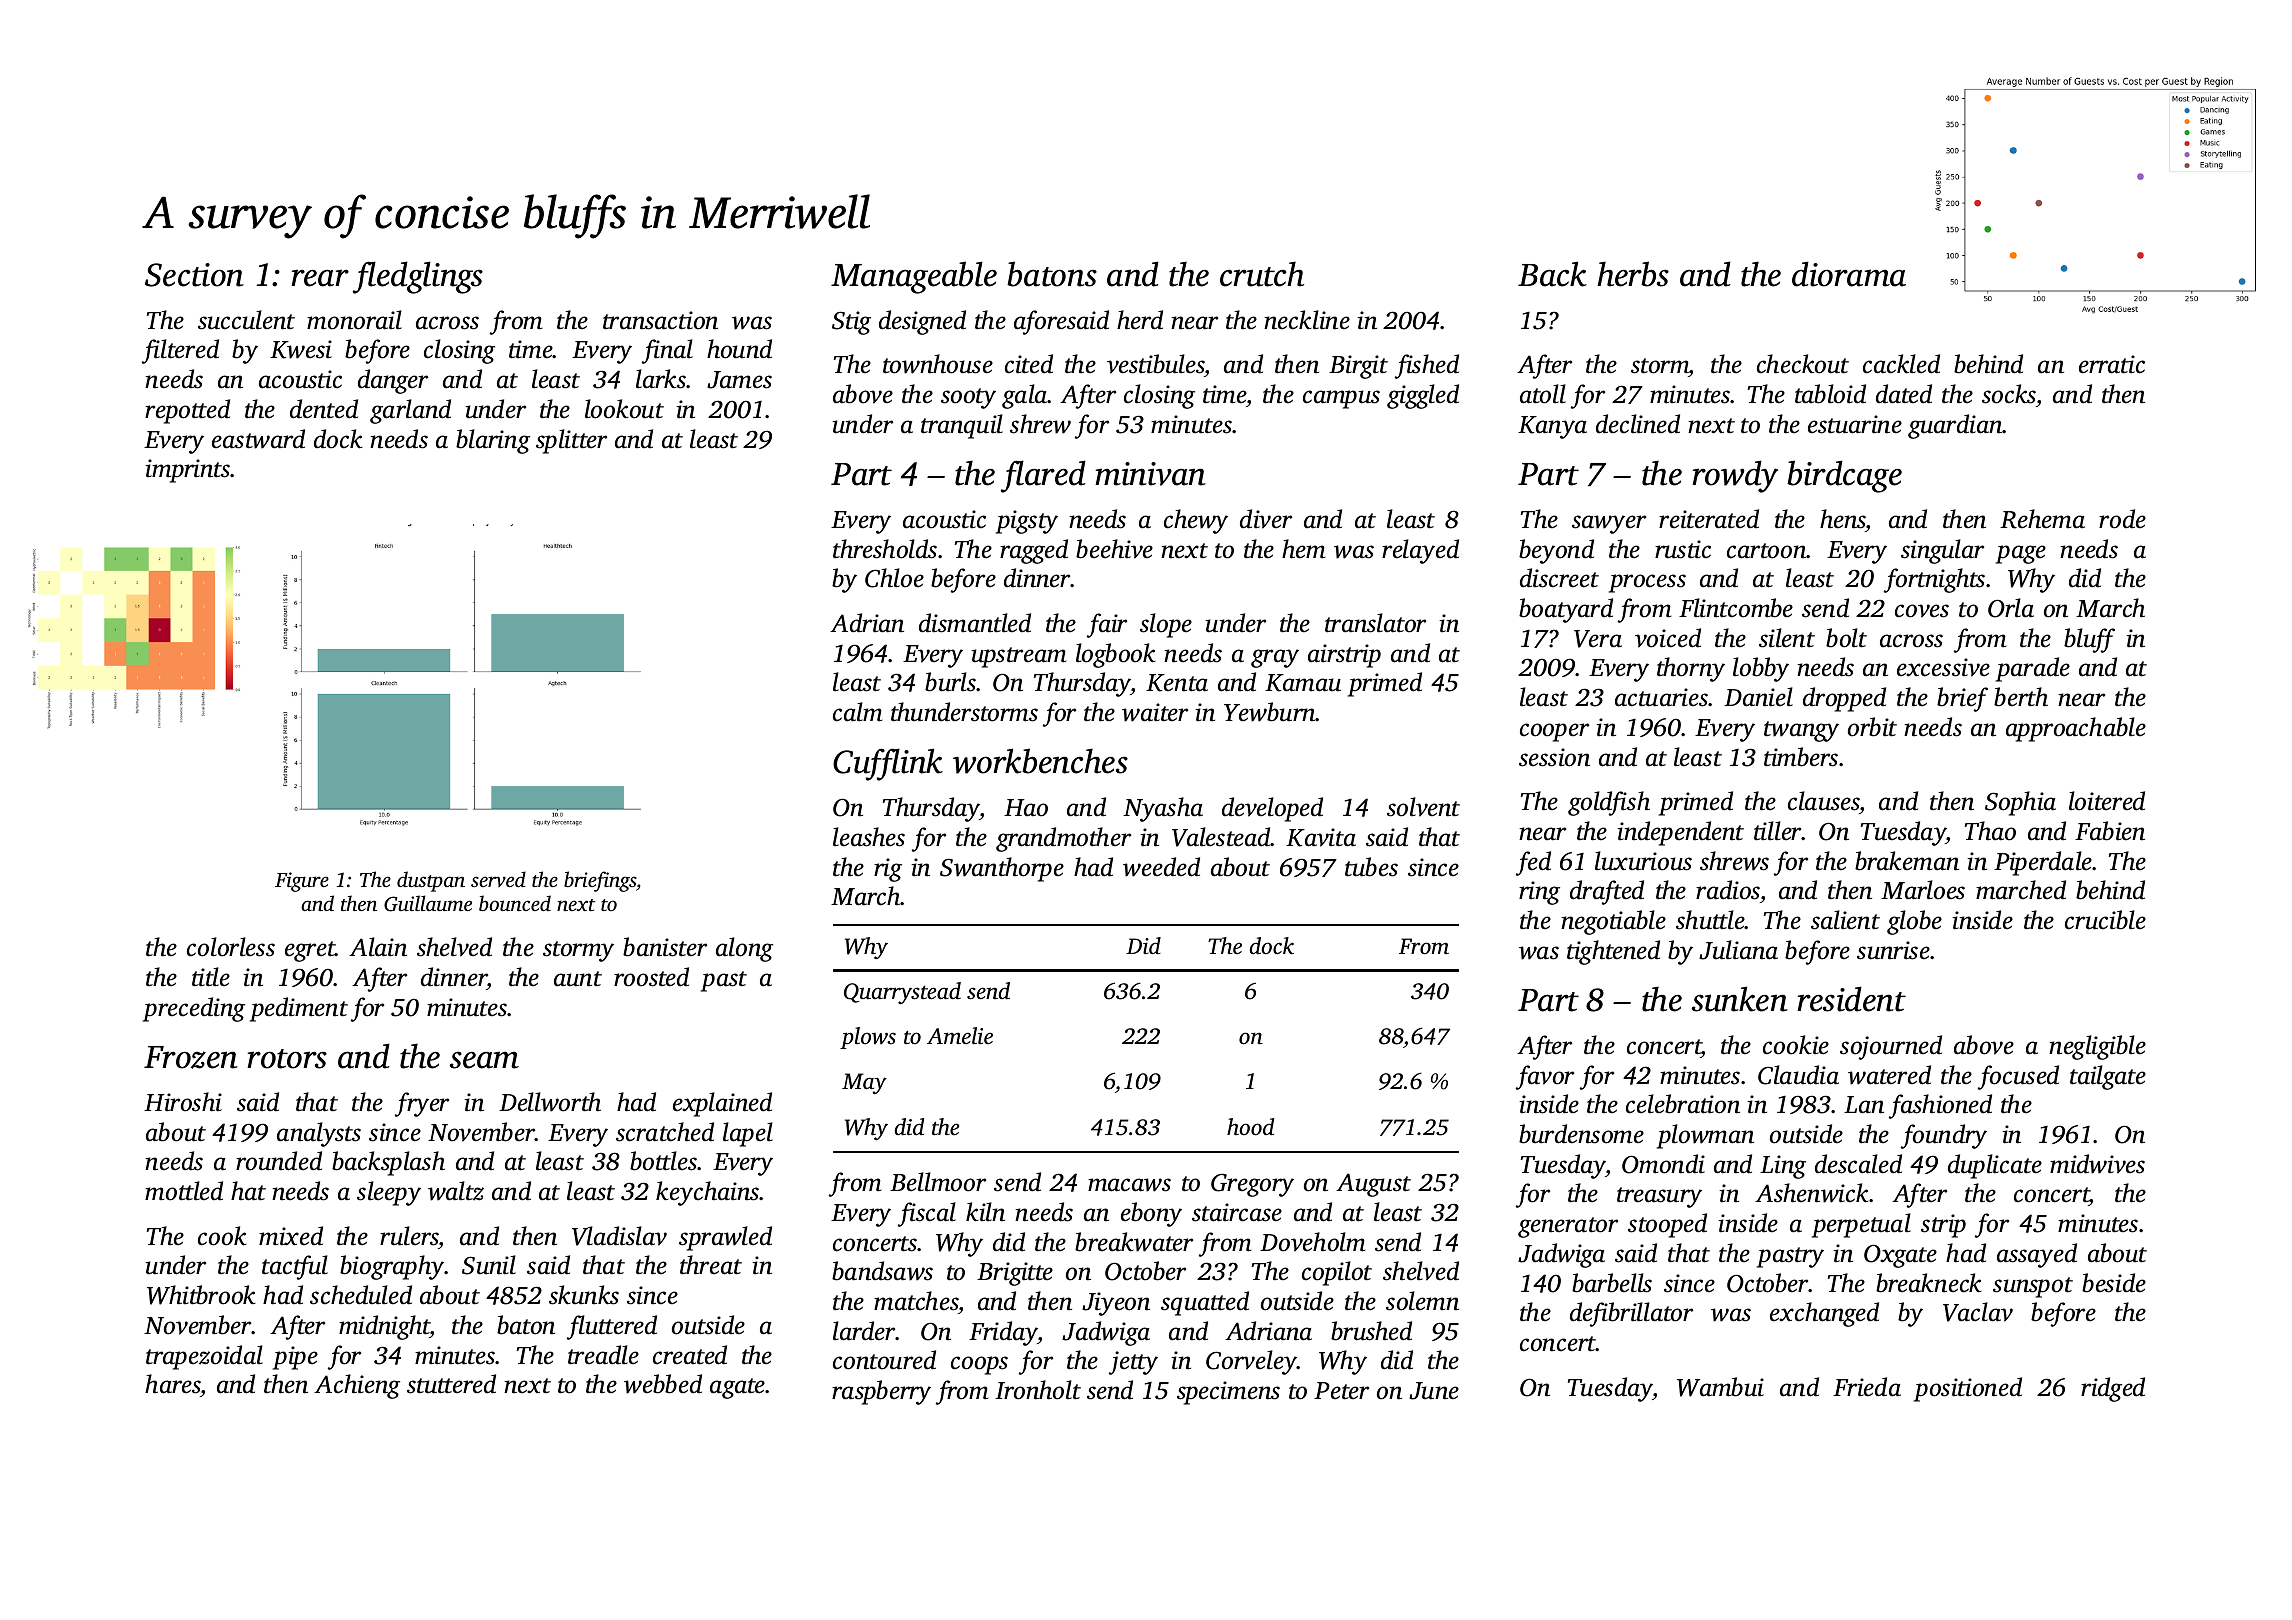 This image has width=2292, height=1620. Describe the element at coordinates (2097, 1047) in the image. I see `negligible` at that location.
